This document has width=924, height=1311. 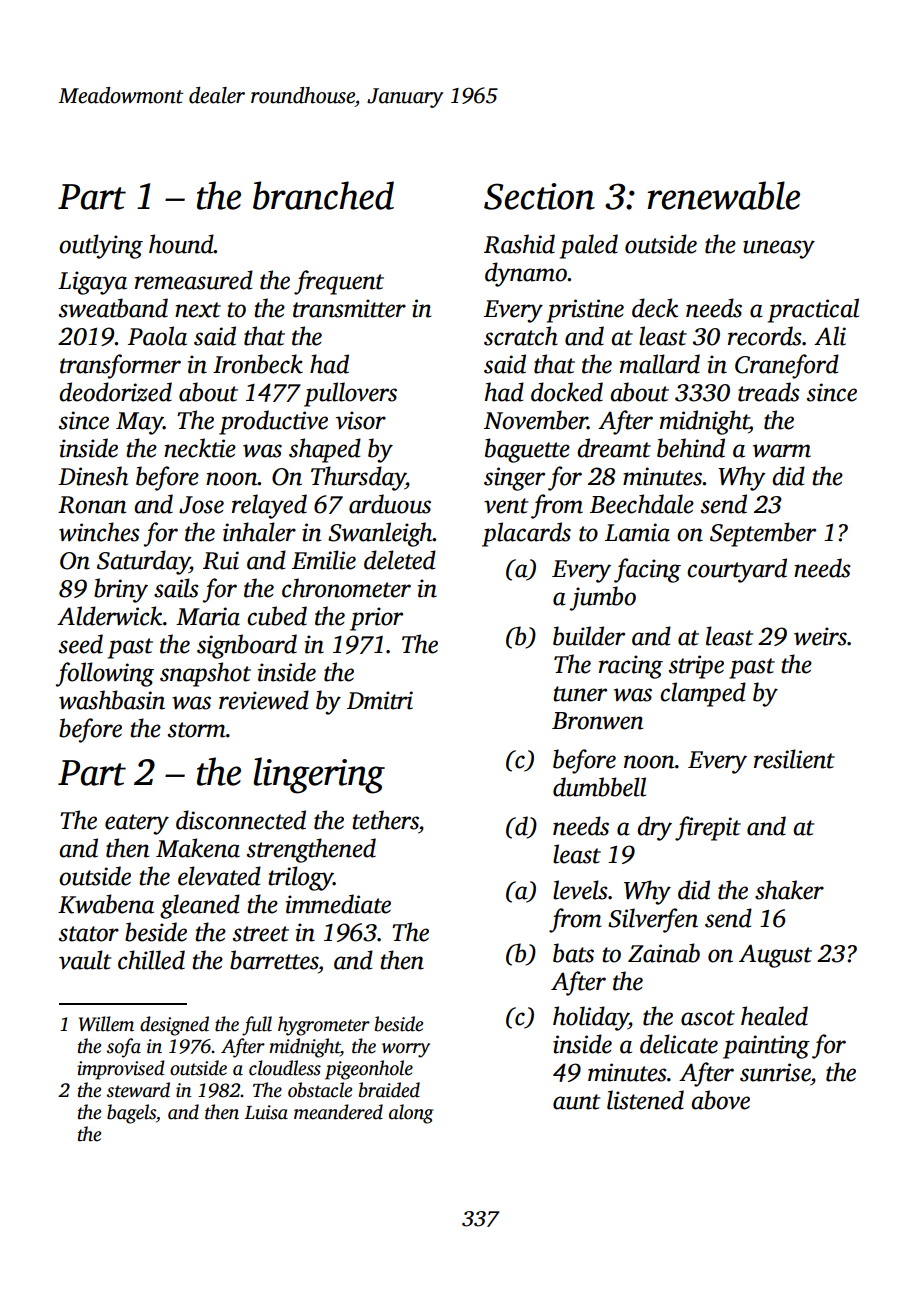 I want to click on pullovers, so click(x=350, y=394).
